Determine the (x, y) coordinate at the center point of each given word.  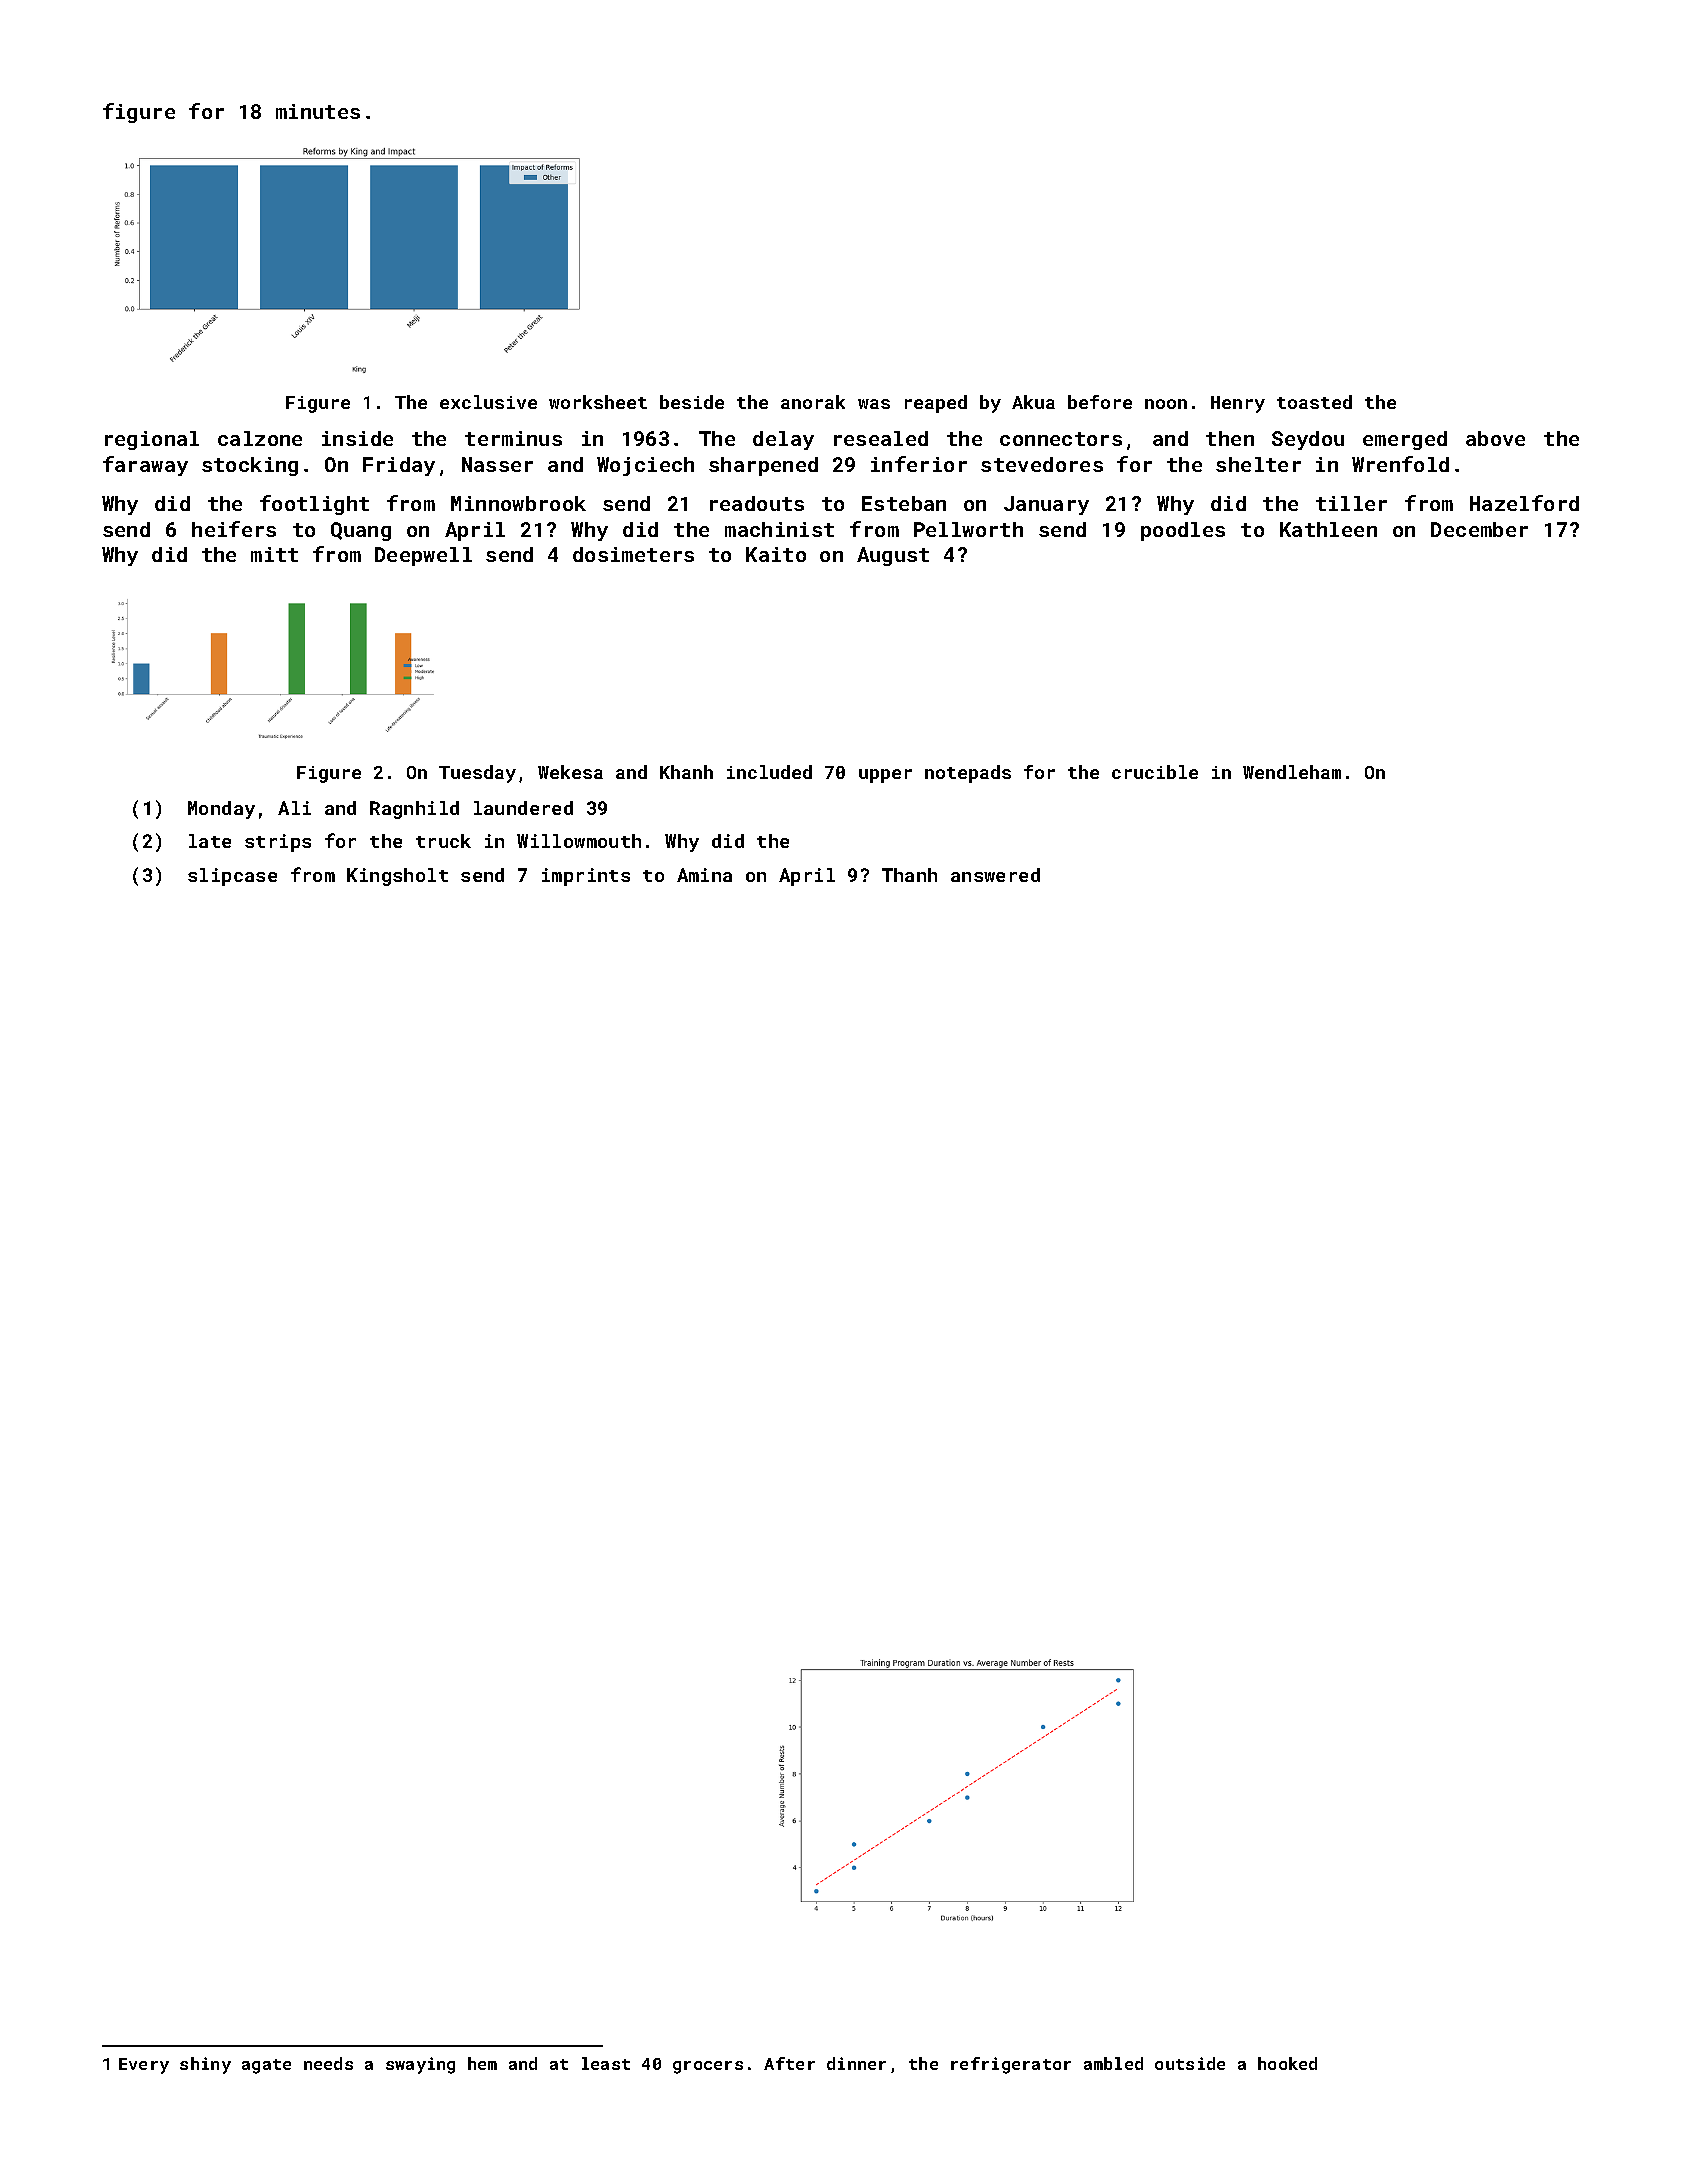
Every (144, 2066)
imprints (586, 877)
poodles (1183, 531)
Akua (1033, 402)
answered (995, 875)
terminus (513, 438)
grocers (708, 2067)
